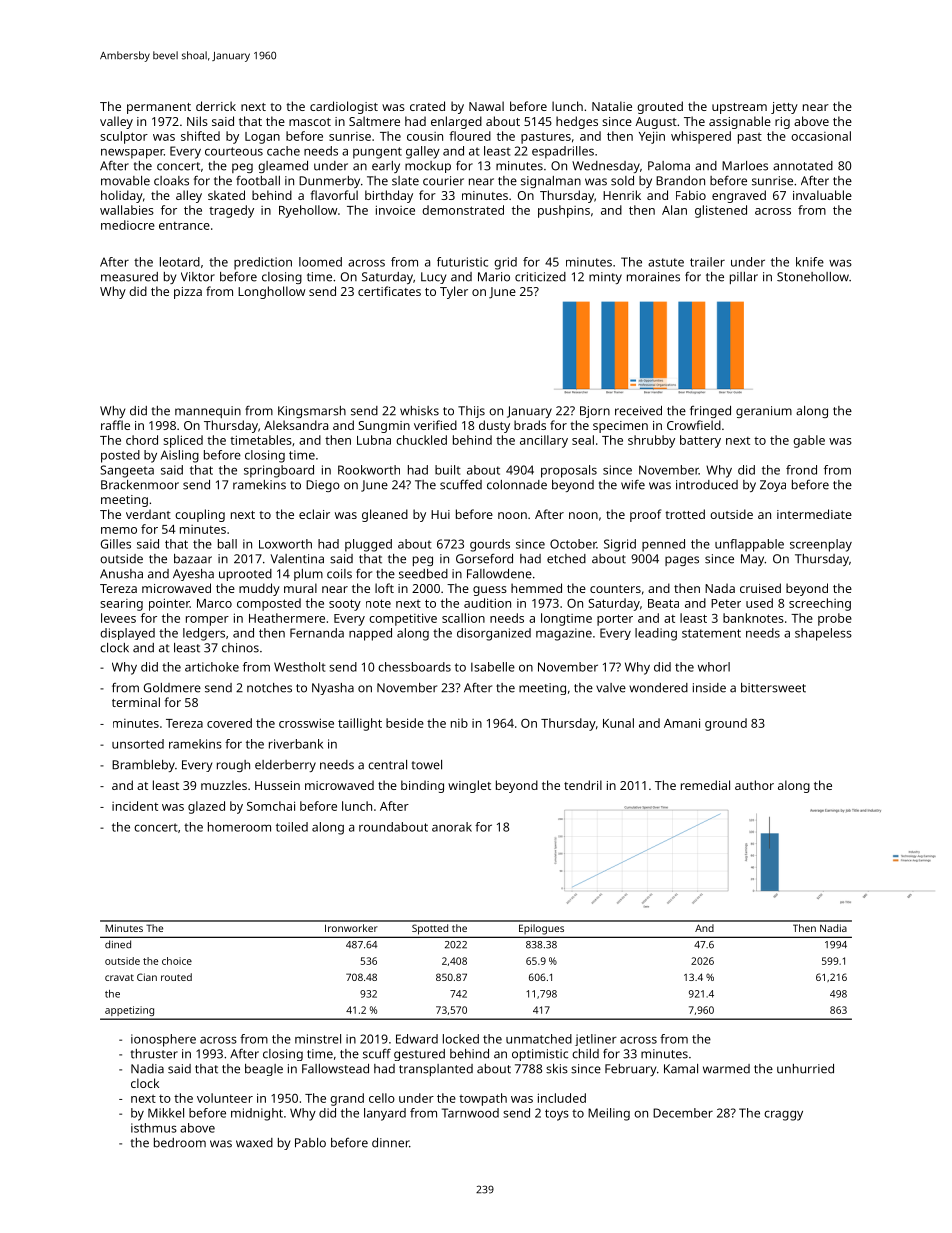  I want to click on jetty, so click(784, 108).
